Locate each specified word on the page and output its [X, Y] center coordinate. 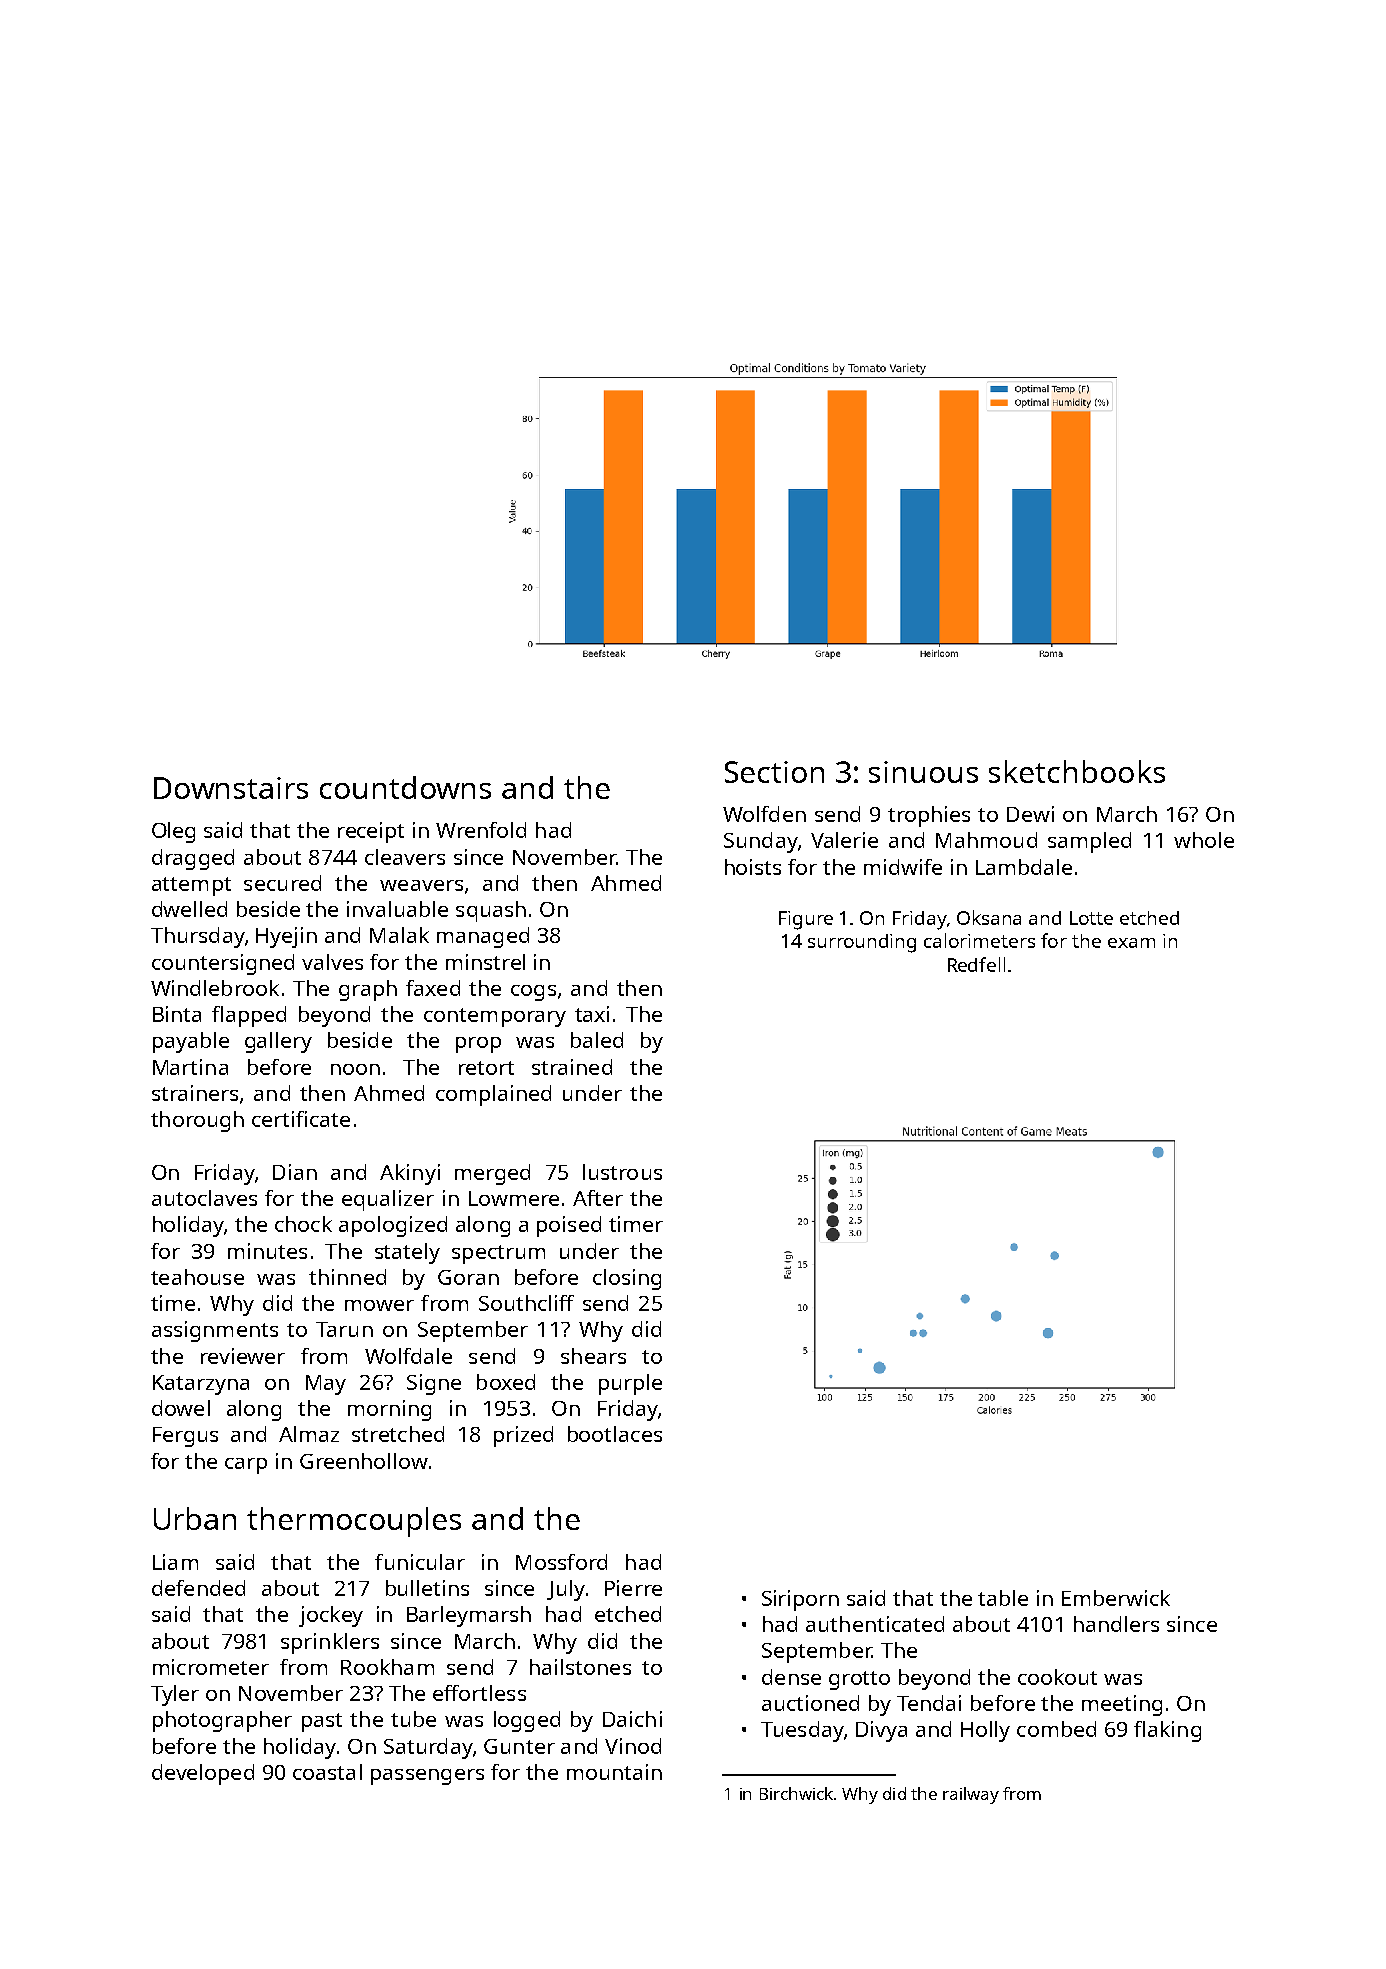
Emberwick [1116, 1598]
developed [203, 1774]
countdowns [405, 787]
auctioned [810, 1703]
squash [491, 911]
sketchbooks [1077, 771]
